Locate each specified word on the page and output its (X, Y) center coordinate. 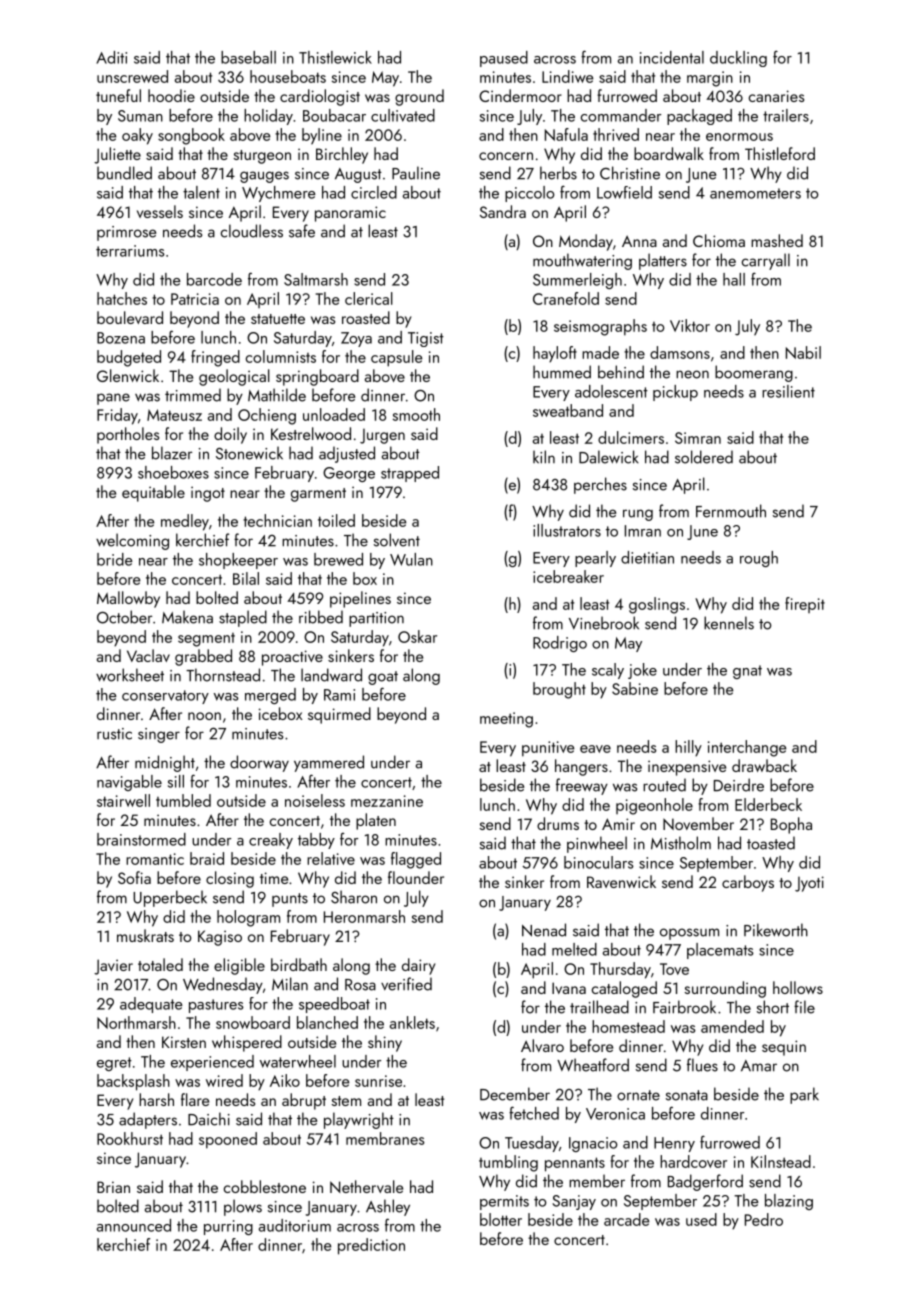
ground (419, 97)
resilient (788, 391)
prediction (371, 1246)
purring (228, 1227)
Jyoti (809, 884)
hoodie (171, 95)
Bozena (121, 338)
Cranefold (566, 298)
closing (230, 879)
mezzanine (387, 801)
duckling (738, 59)
